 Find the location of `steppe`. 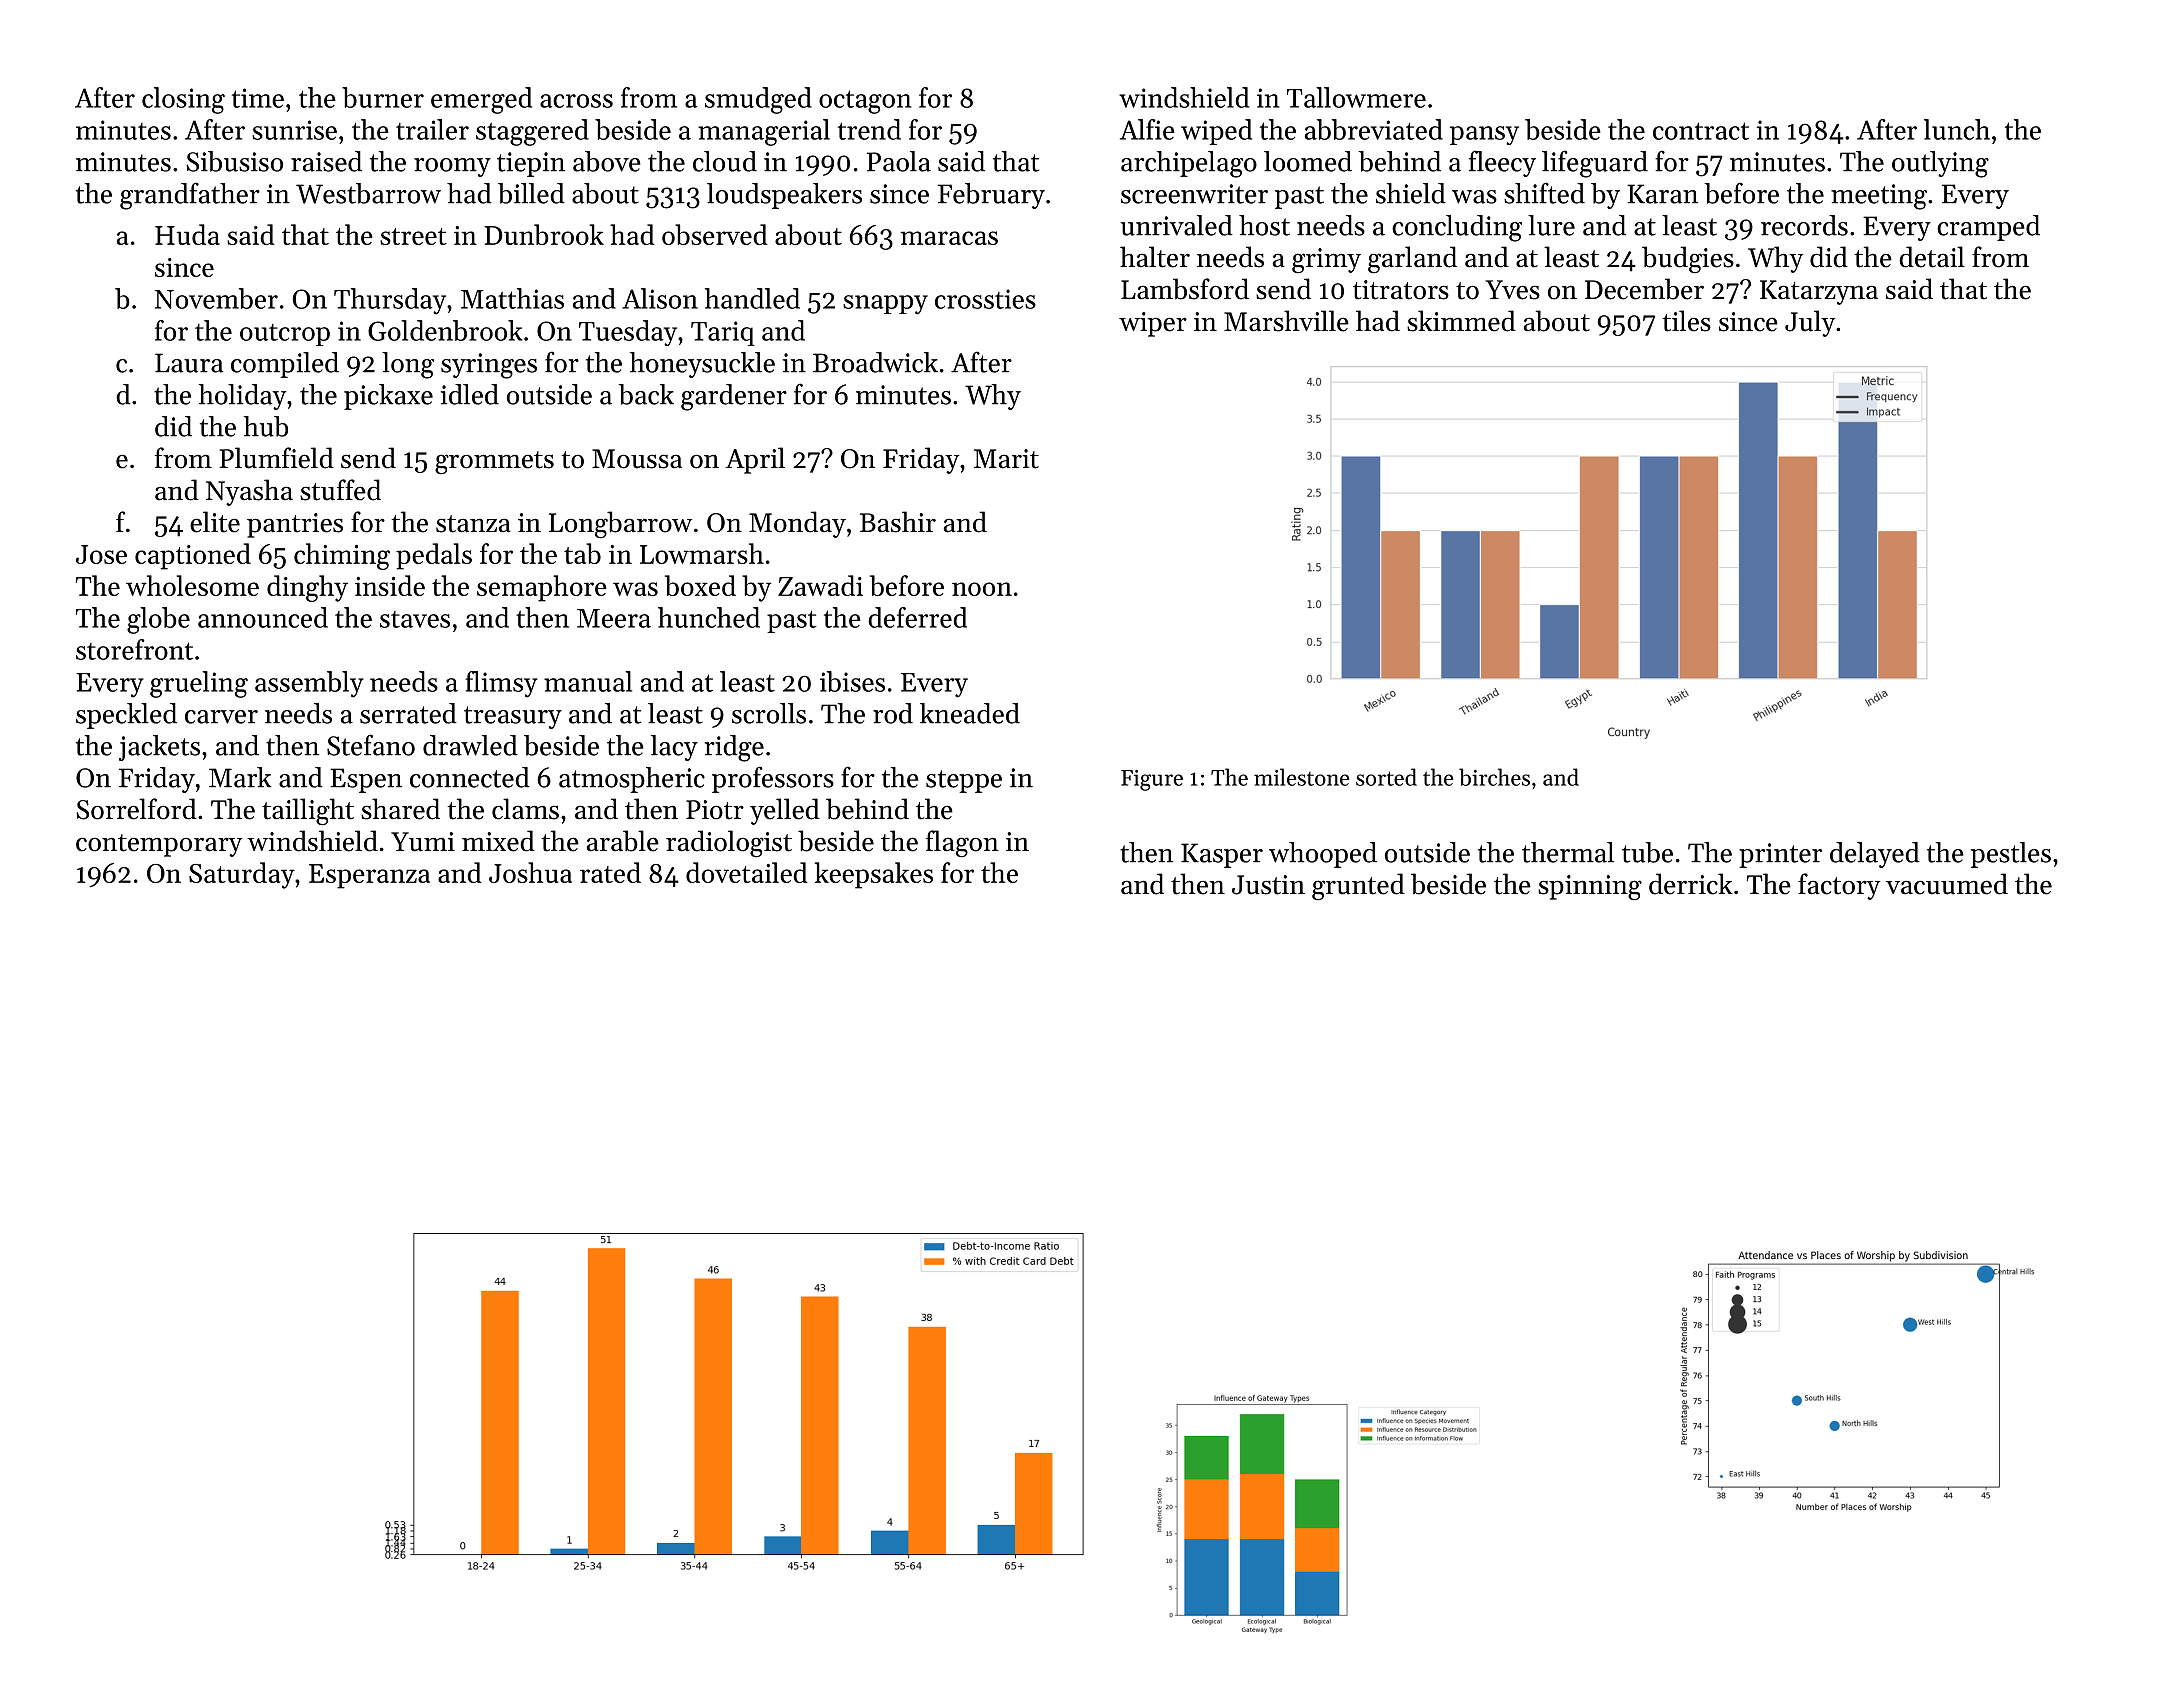

steppe is located at coordinates (964, 781).
